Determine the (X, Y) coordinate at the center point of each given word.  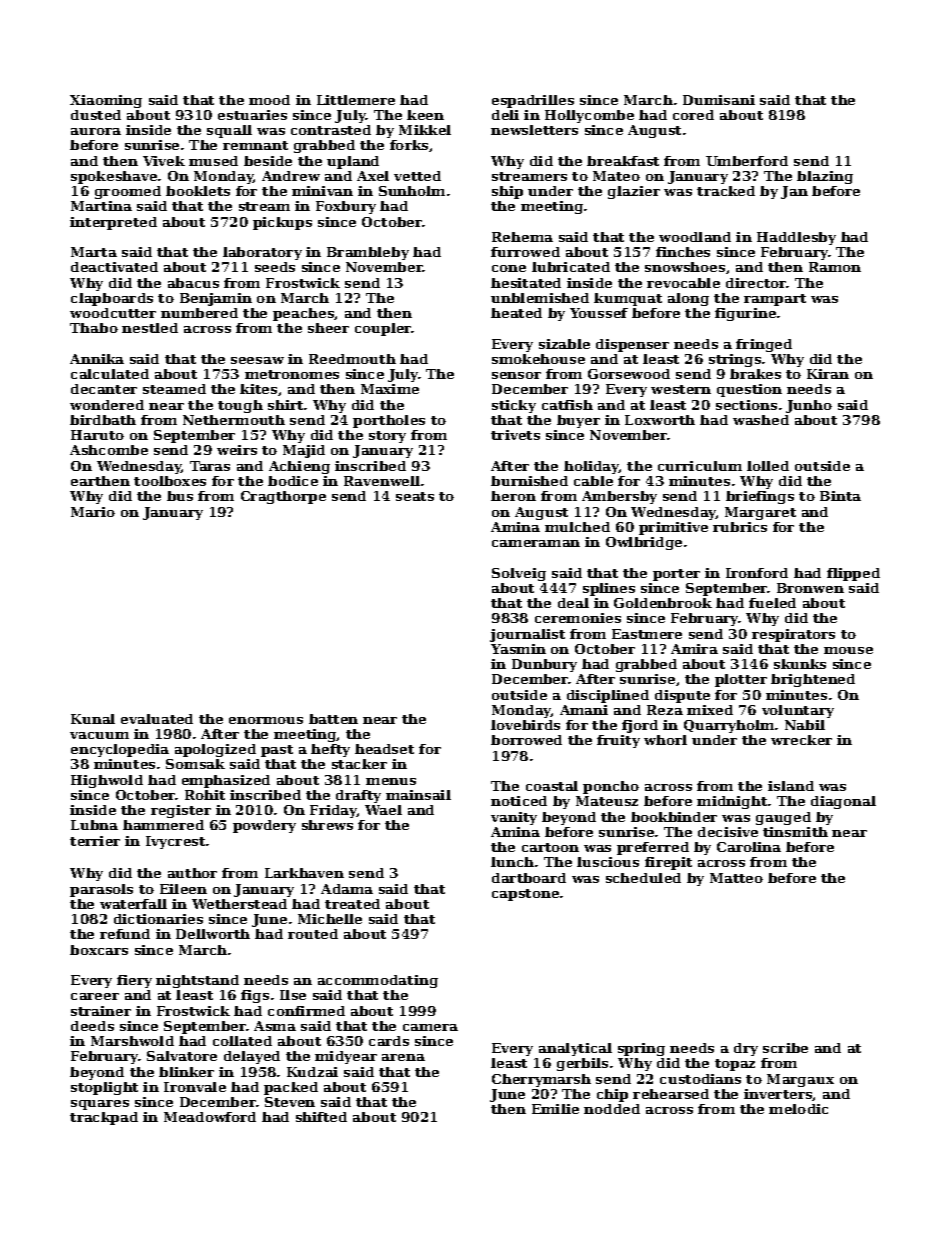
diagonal (843, 802)
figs (255, 996)
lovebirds (525, 725)
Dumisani (719, 100)
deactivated (114, 267)
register (181, 811)
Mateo (616, 176)
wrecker (801, 740)
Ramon (835, 267)
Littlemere (356, 100)
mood (269, 100)
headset (384, 749)
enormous (266, 720)
